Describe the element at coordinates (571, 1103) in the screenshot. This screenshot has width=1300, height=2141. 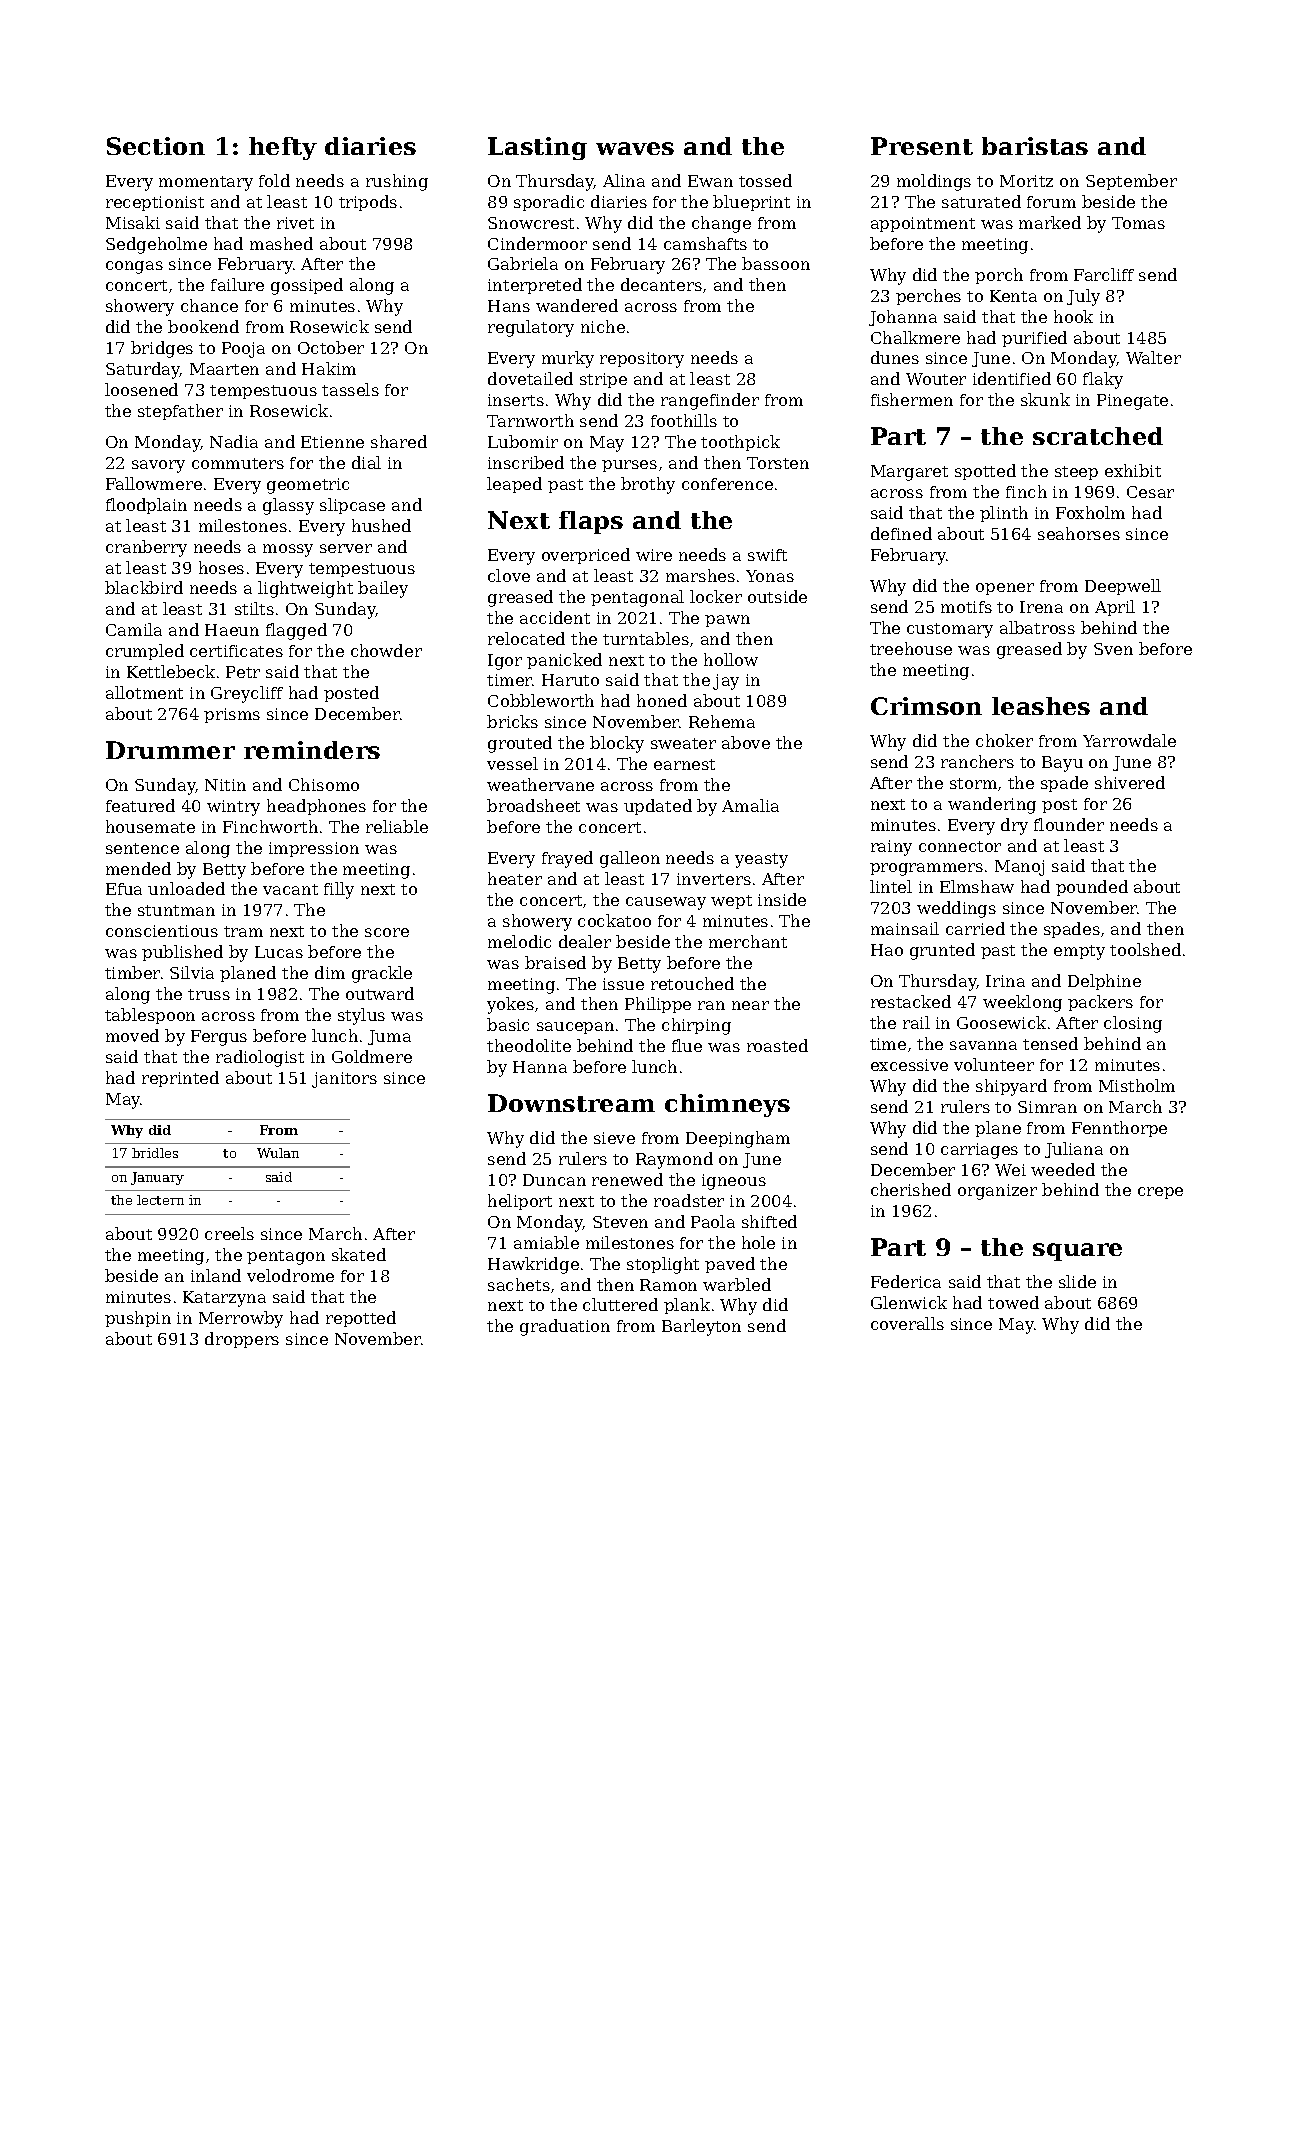
I see `Downstream` at that location.
